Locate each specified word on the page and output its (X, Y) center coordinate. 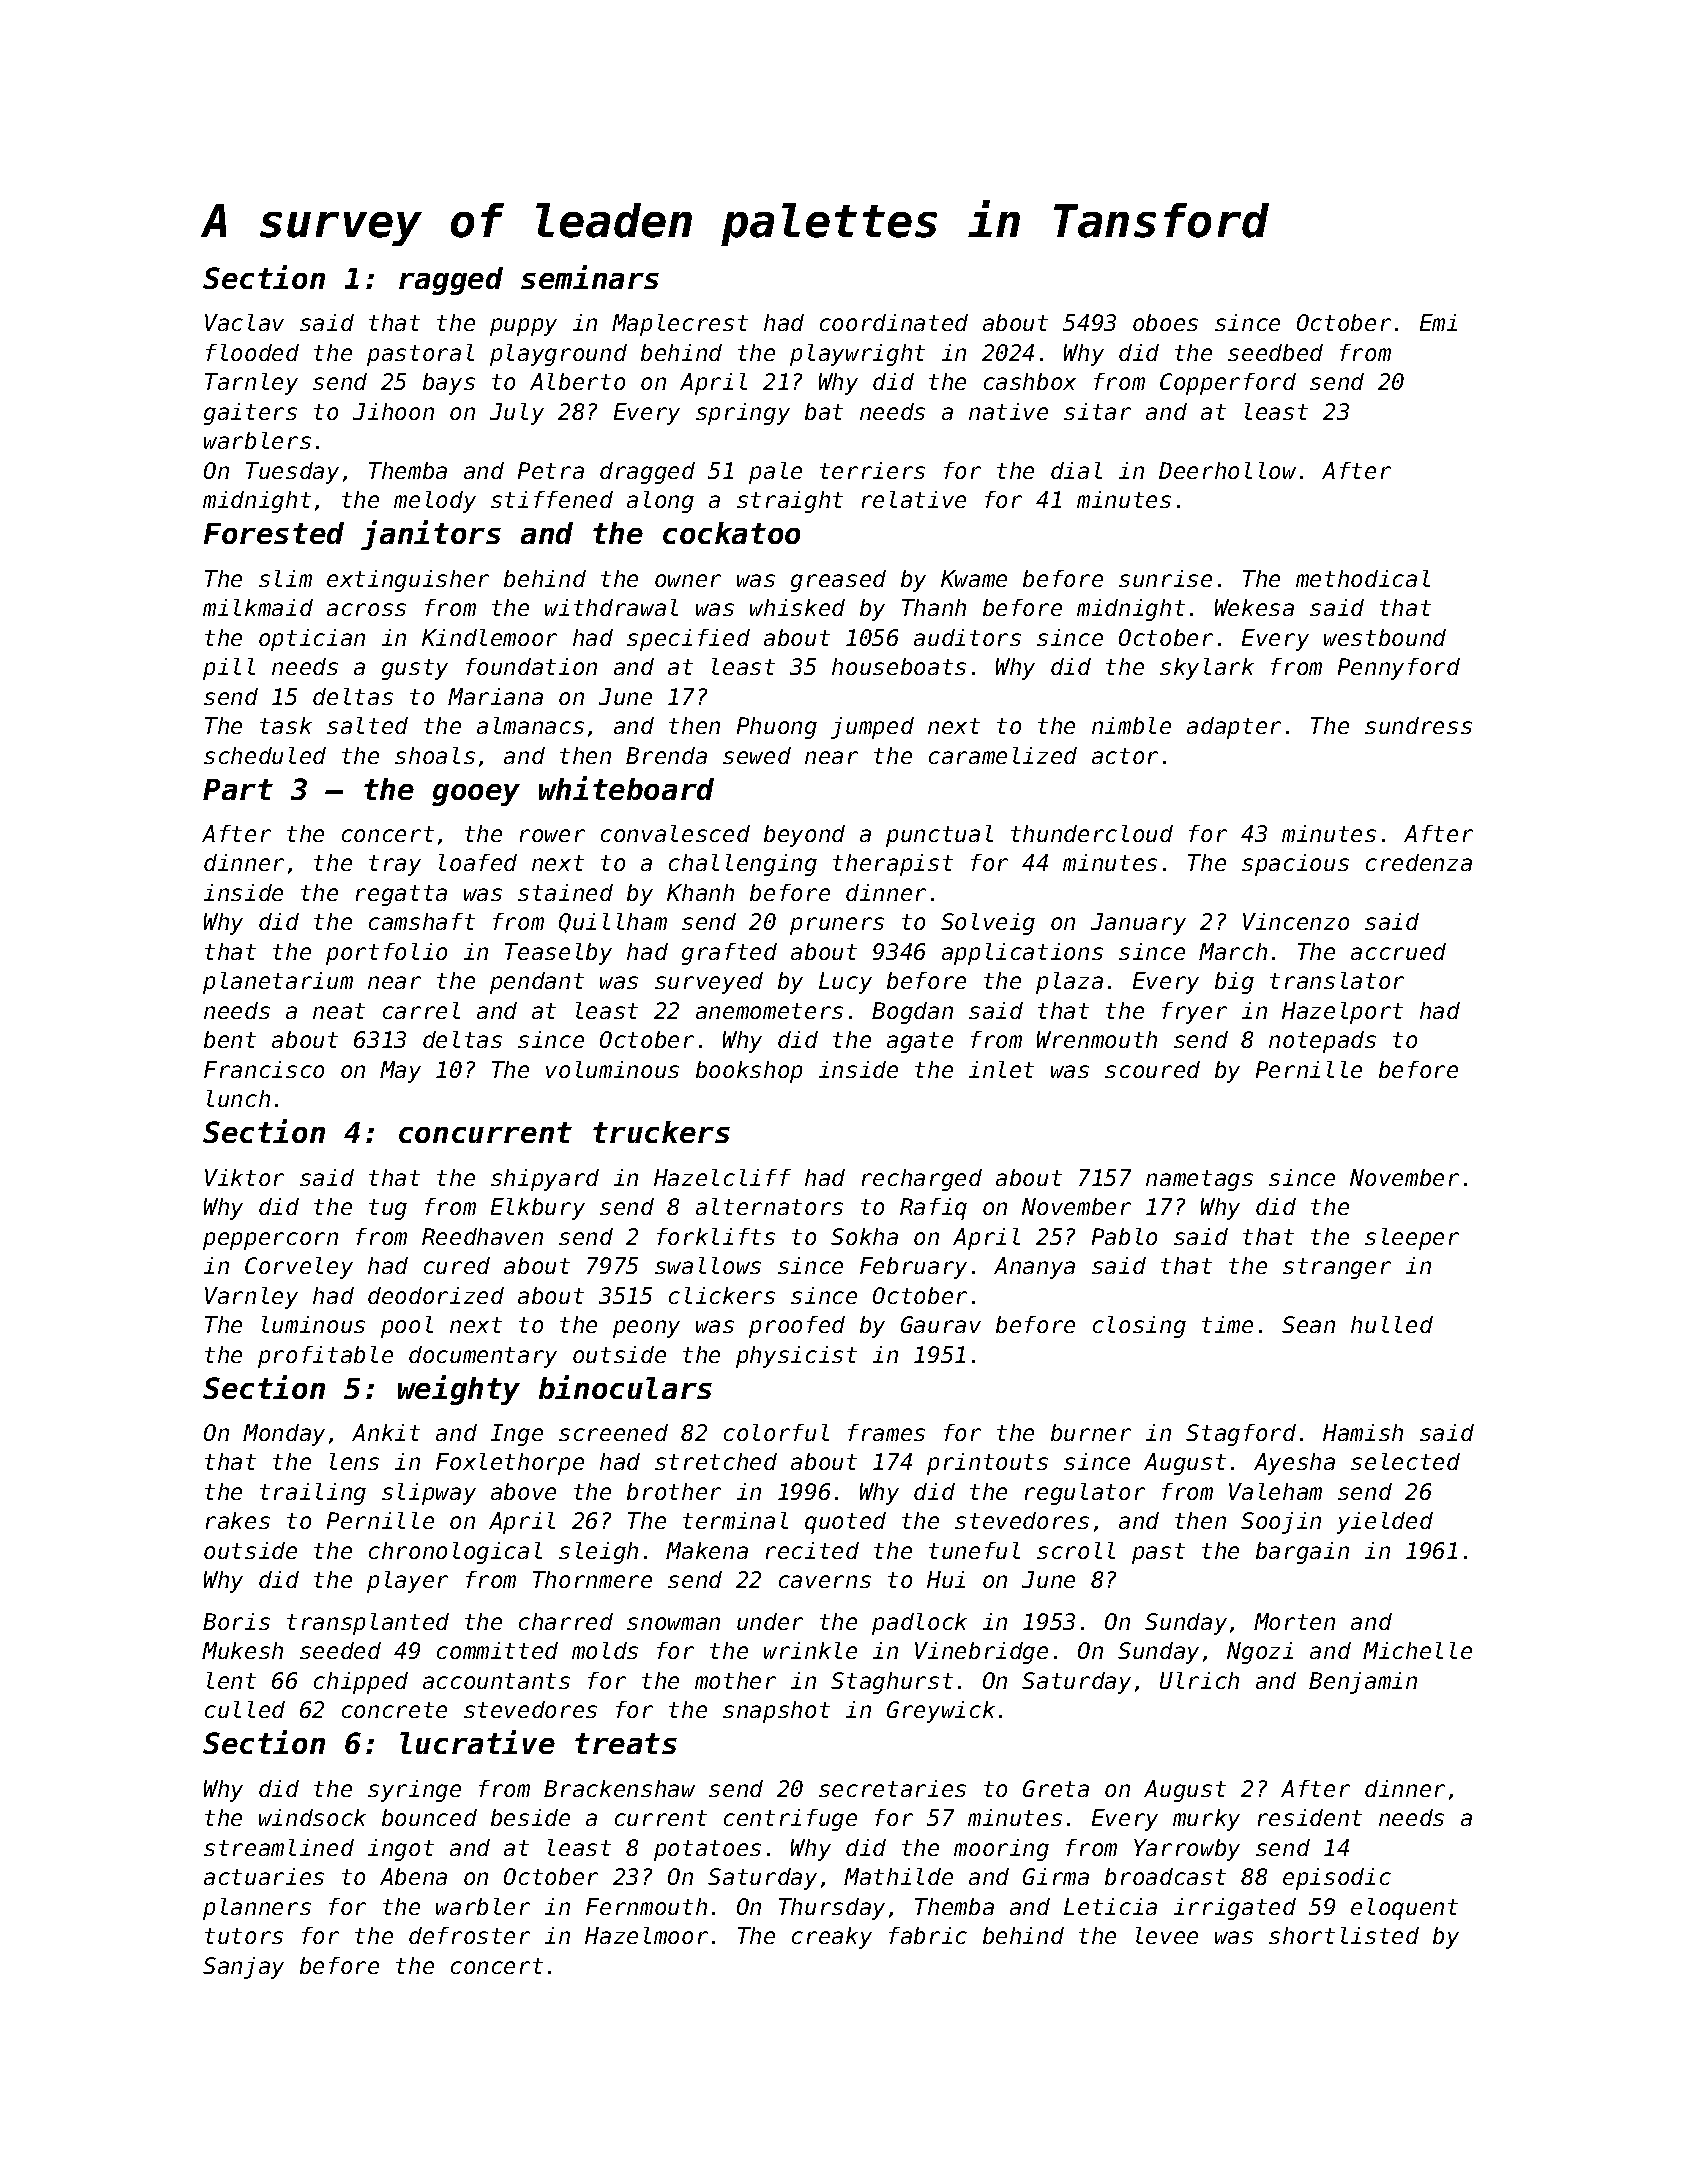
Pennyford (1399, 669)
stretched (716, 1461)
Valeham (1275, 1491)
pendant (537, 983)
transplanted (368, 1624)
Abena (413, 1876)
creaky (832, 1938)
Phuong (777, 728)
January (1138, 924)
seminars (590, 277)
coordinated (894, 322)
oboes (1165, 322)
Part (238, 789)
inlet (1001, 1069)
